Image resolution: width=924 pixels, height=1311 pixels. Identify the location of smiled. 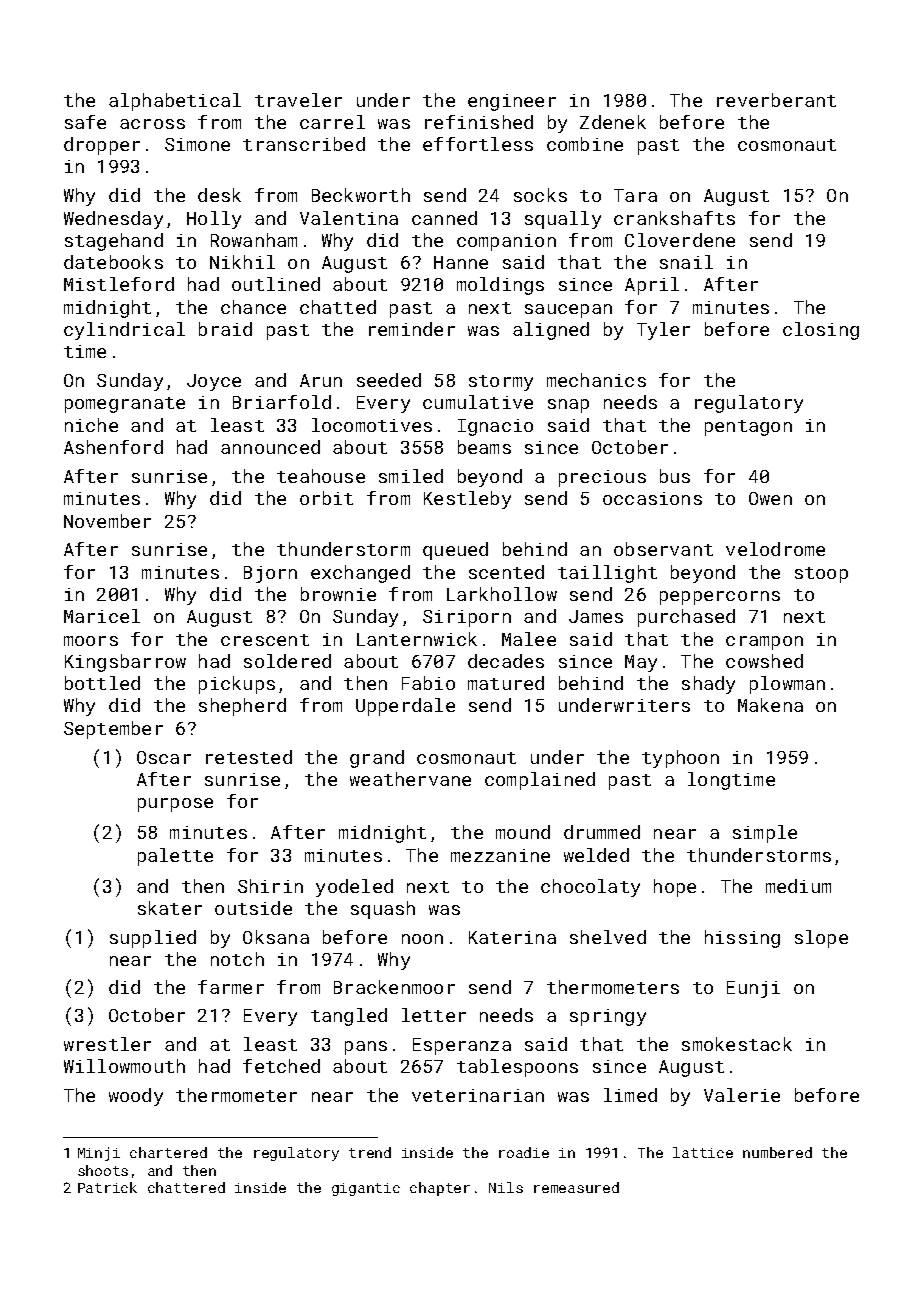
(411, 476).
